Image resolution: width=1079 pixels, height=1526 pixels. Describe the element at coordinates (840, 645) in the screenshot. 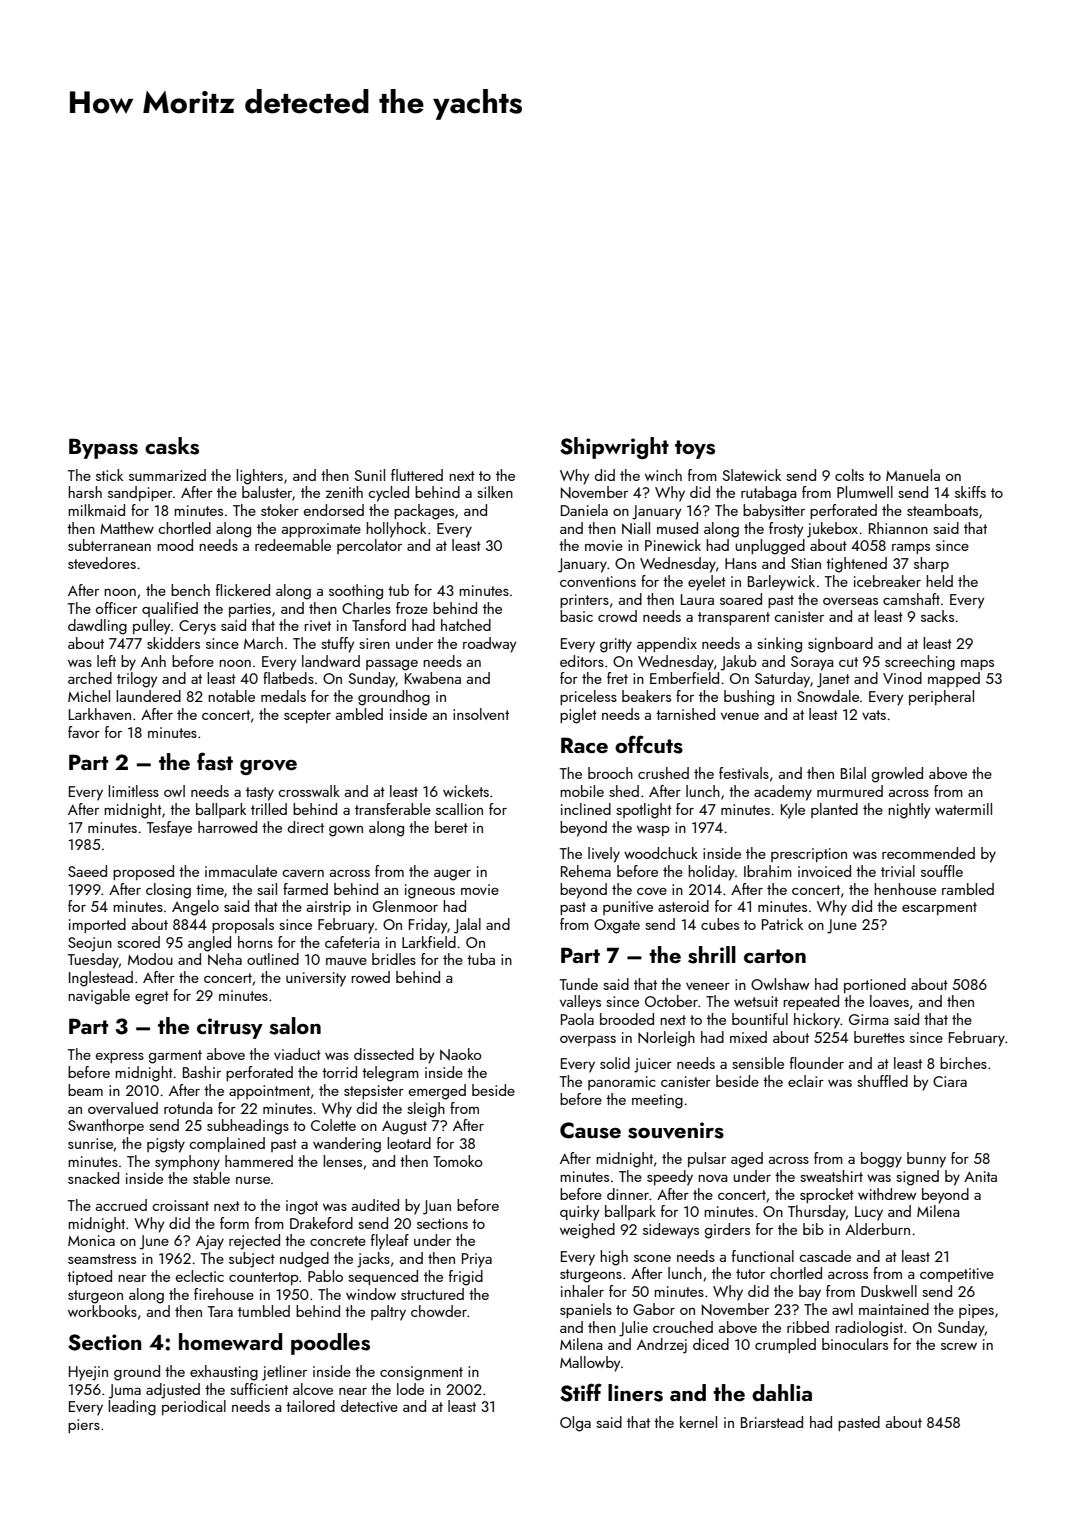

I see `signboard` at that location.
